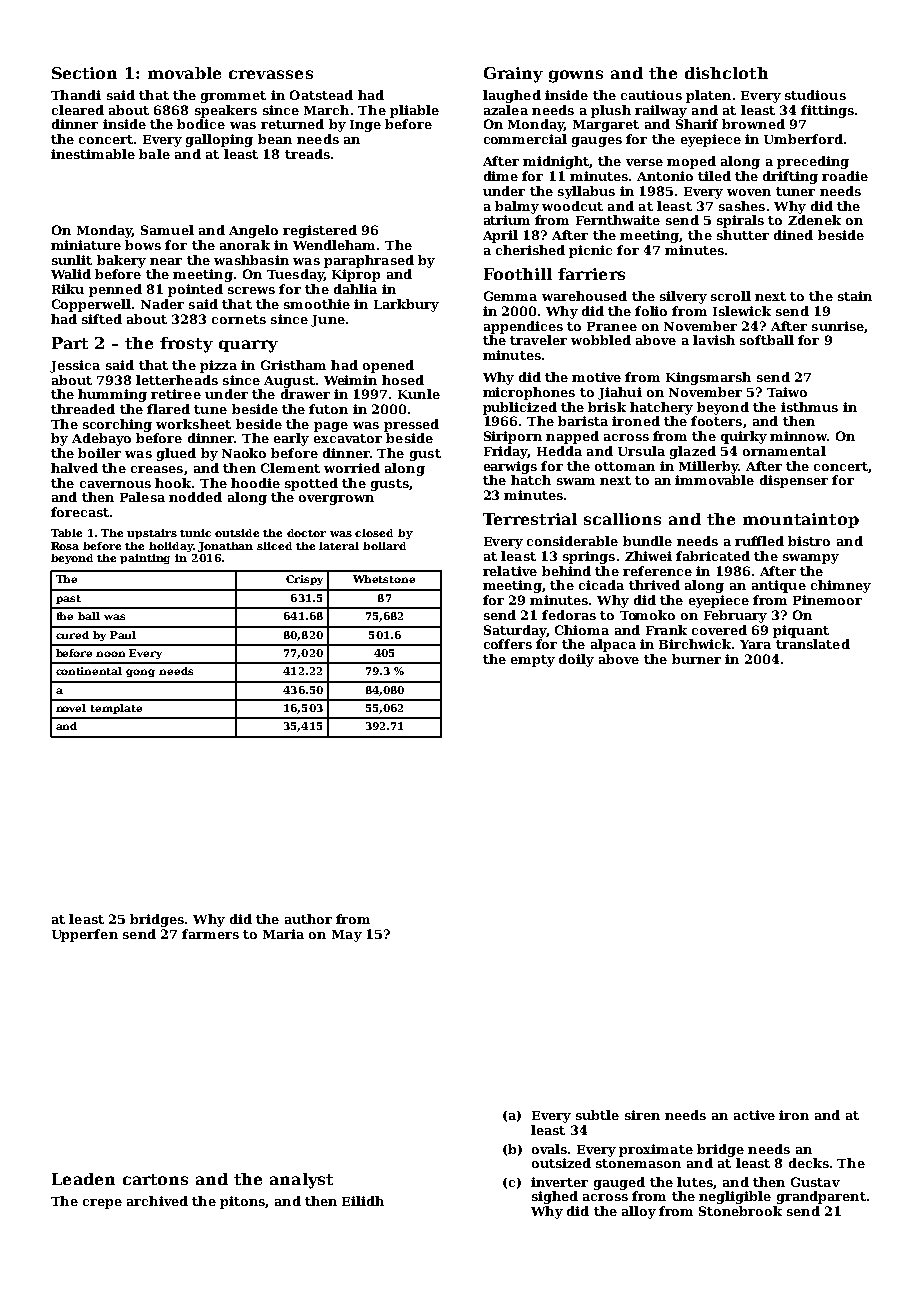  Describe the element at coordinates (500, 236) in the screenshot. I see `April` at that location.
